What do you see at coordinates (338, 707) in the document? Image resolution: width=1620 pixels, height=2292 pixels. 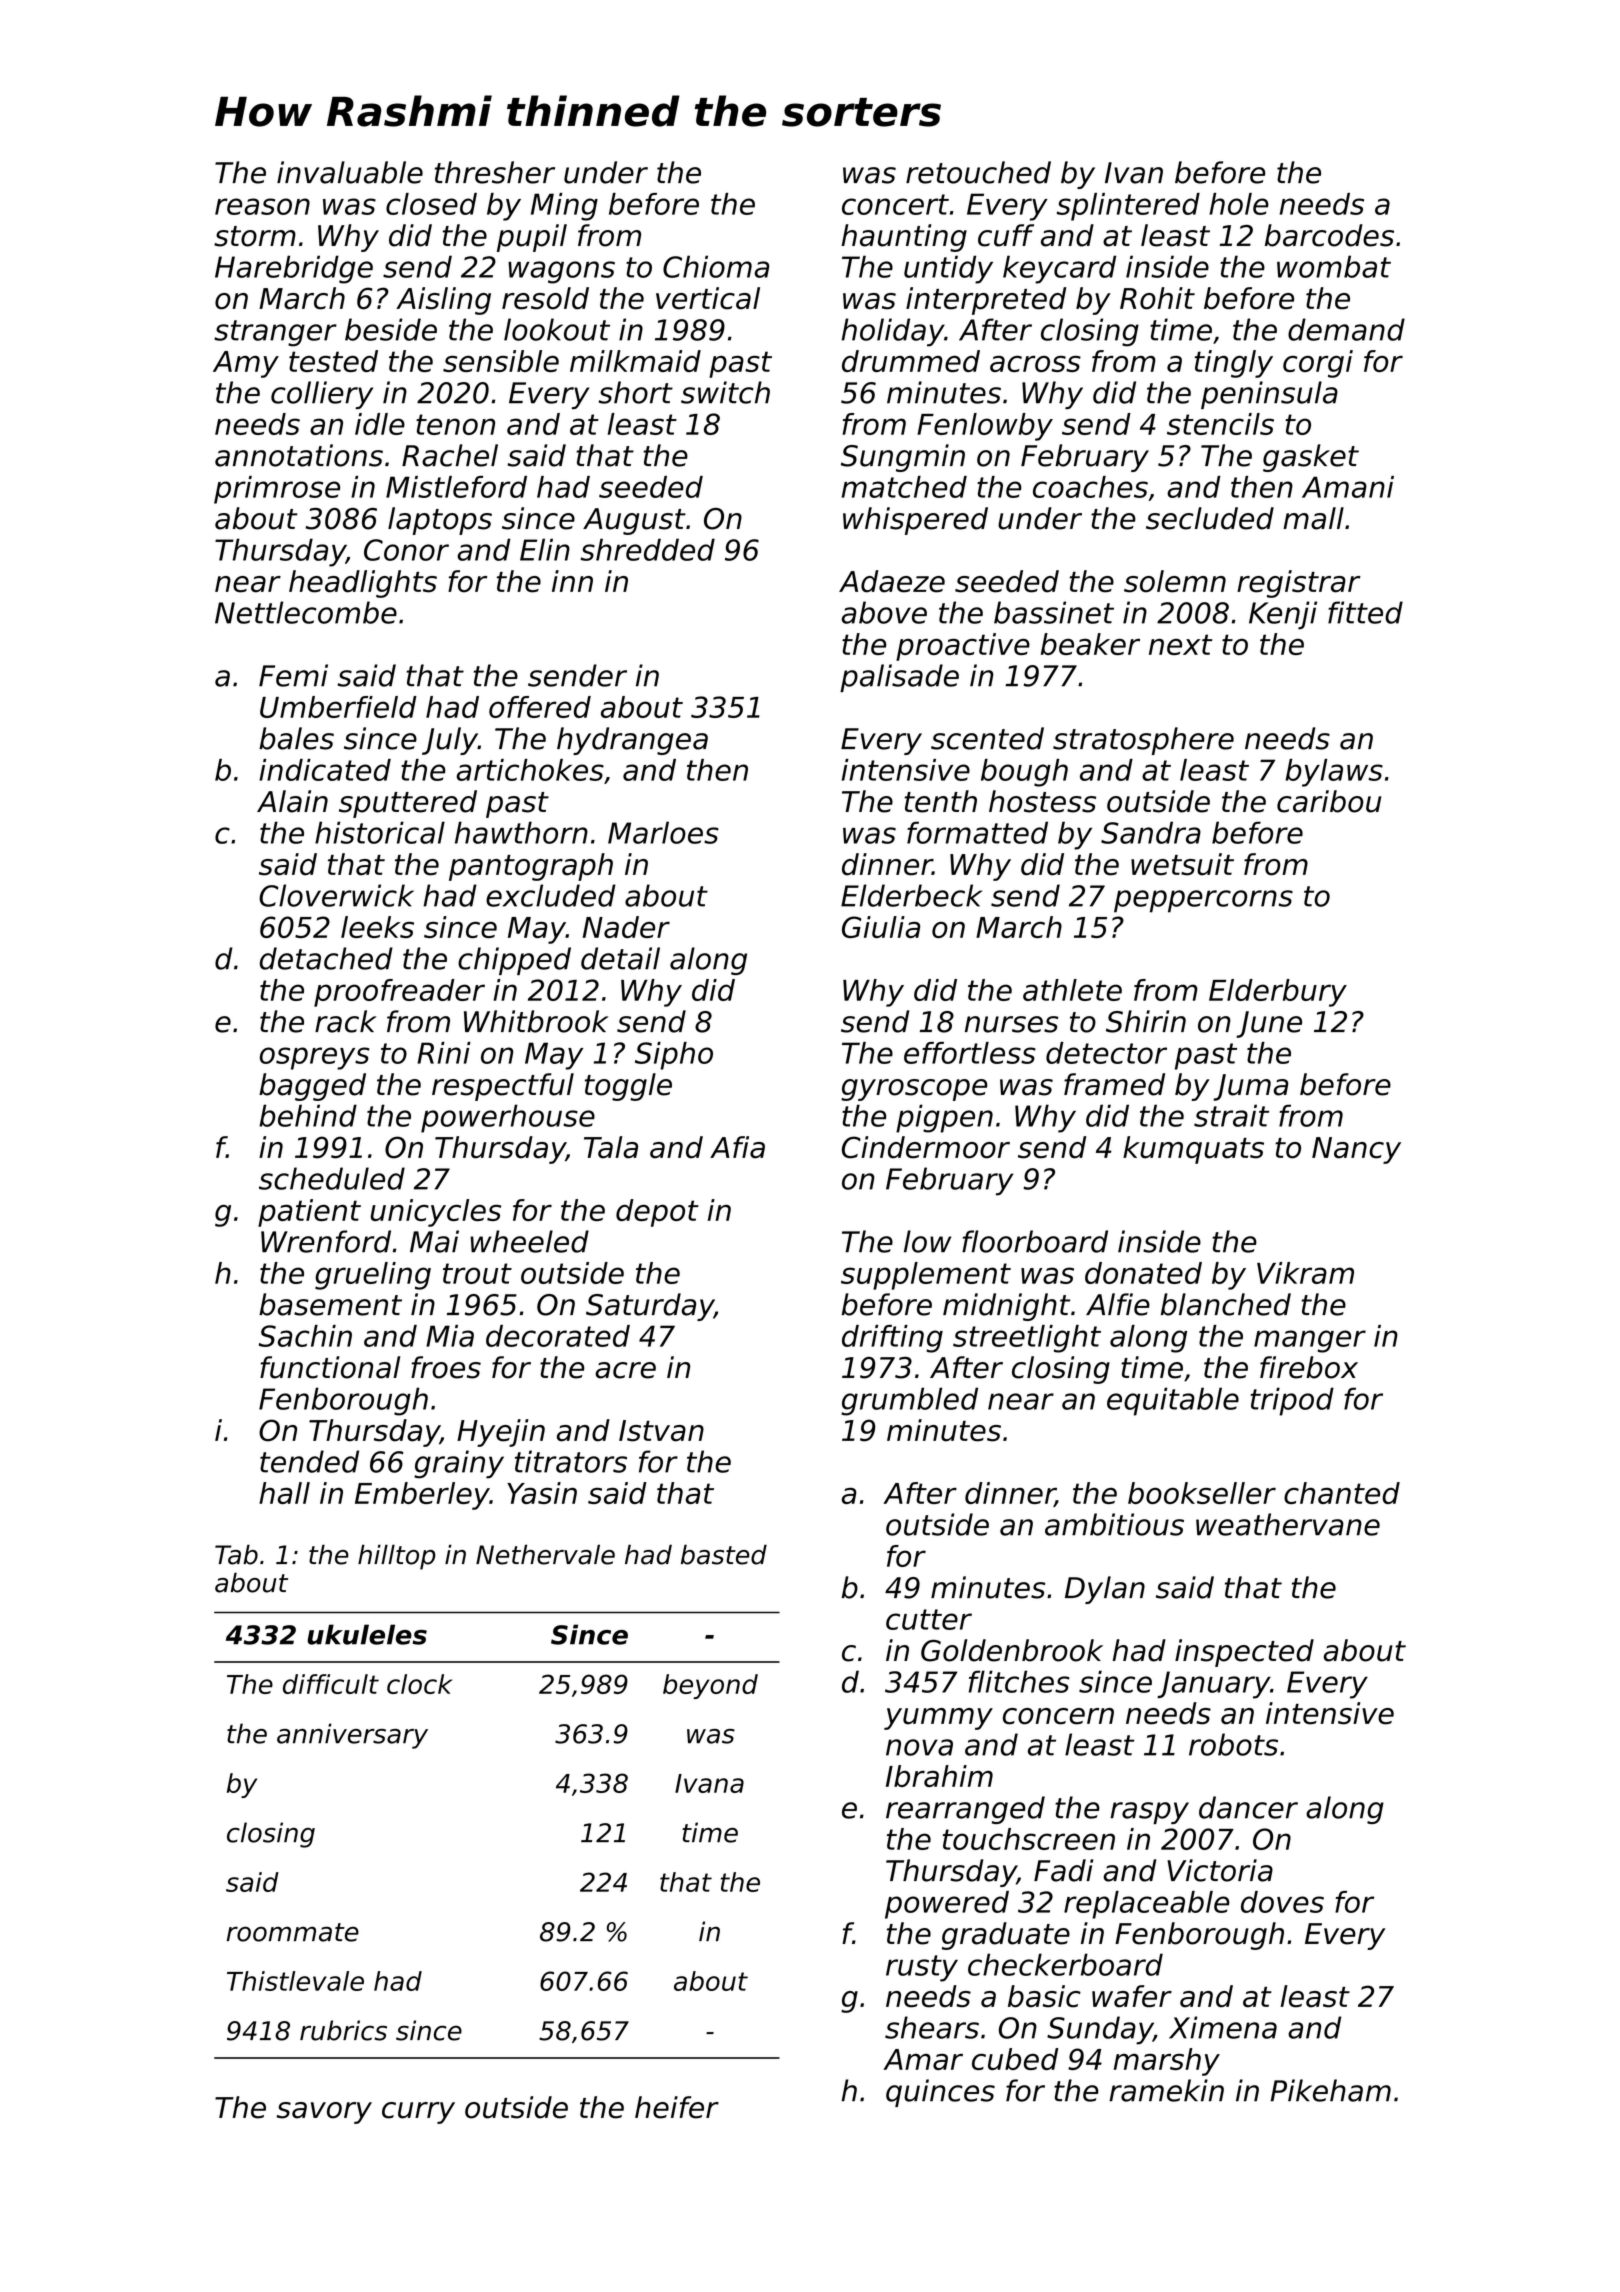 I see `Umberfield` at bounding box center [338, 707].
